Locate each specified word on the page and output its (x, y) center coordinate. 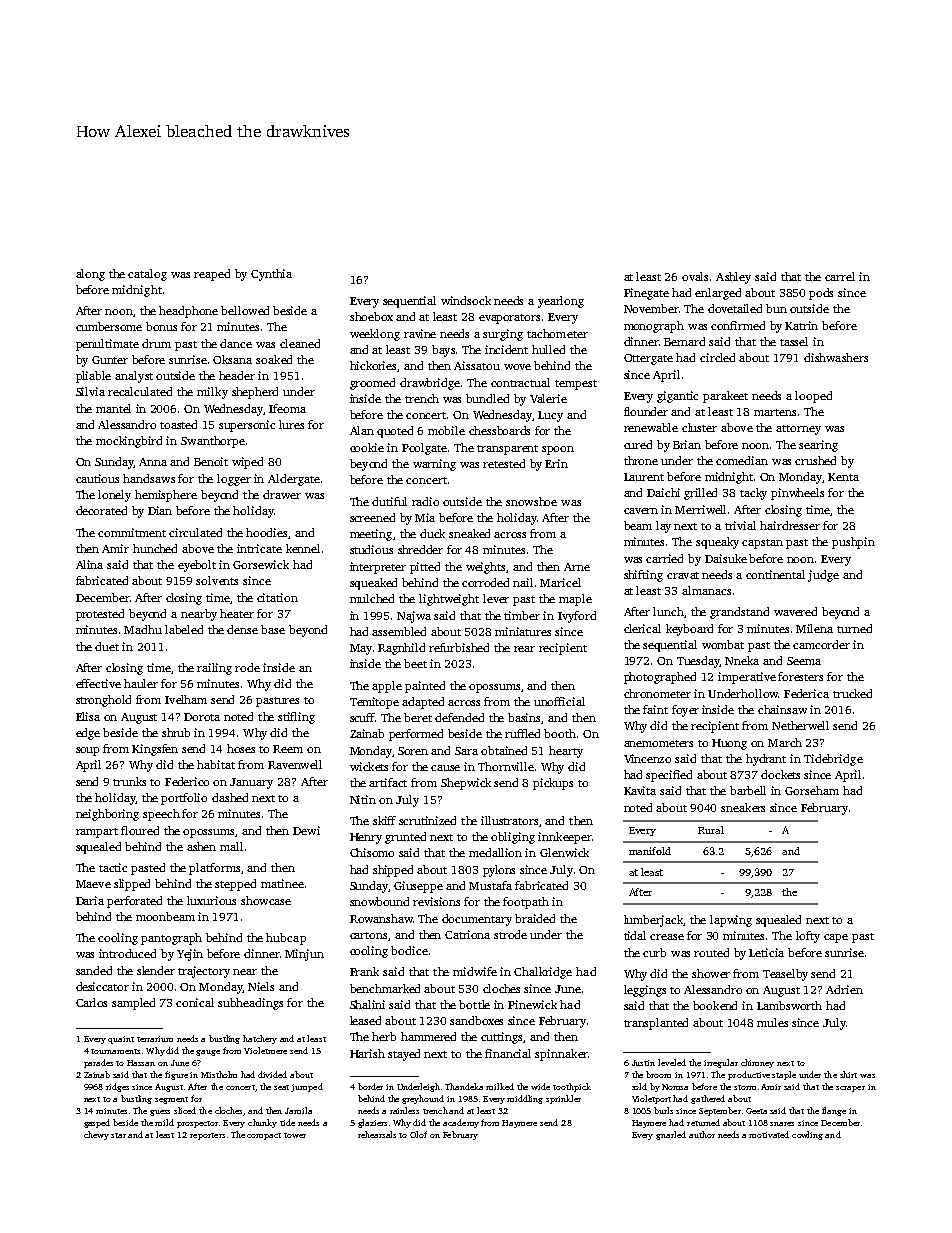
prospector (197, 1124)
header (237, 375)
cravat (683, 575)
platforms (214, 869)
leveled (672, 1062)
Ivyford (577, 617)
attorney (798, 430)
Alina (89, 564)
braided (535, 918)
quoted (395, 432)
